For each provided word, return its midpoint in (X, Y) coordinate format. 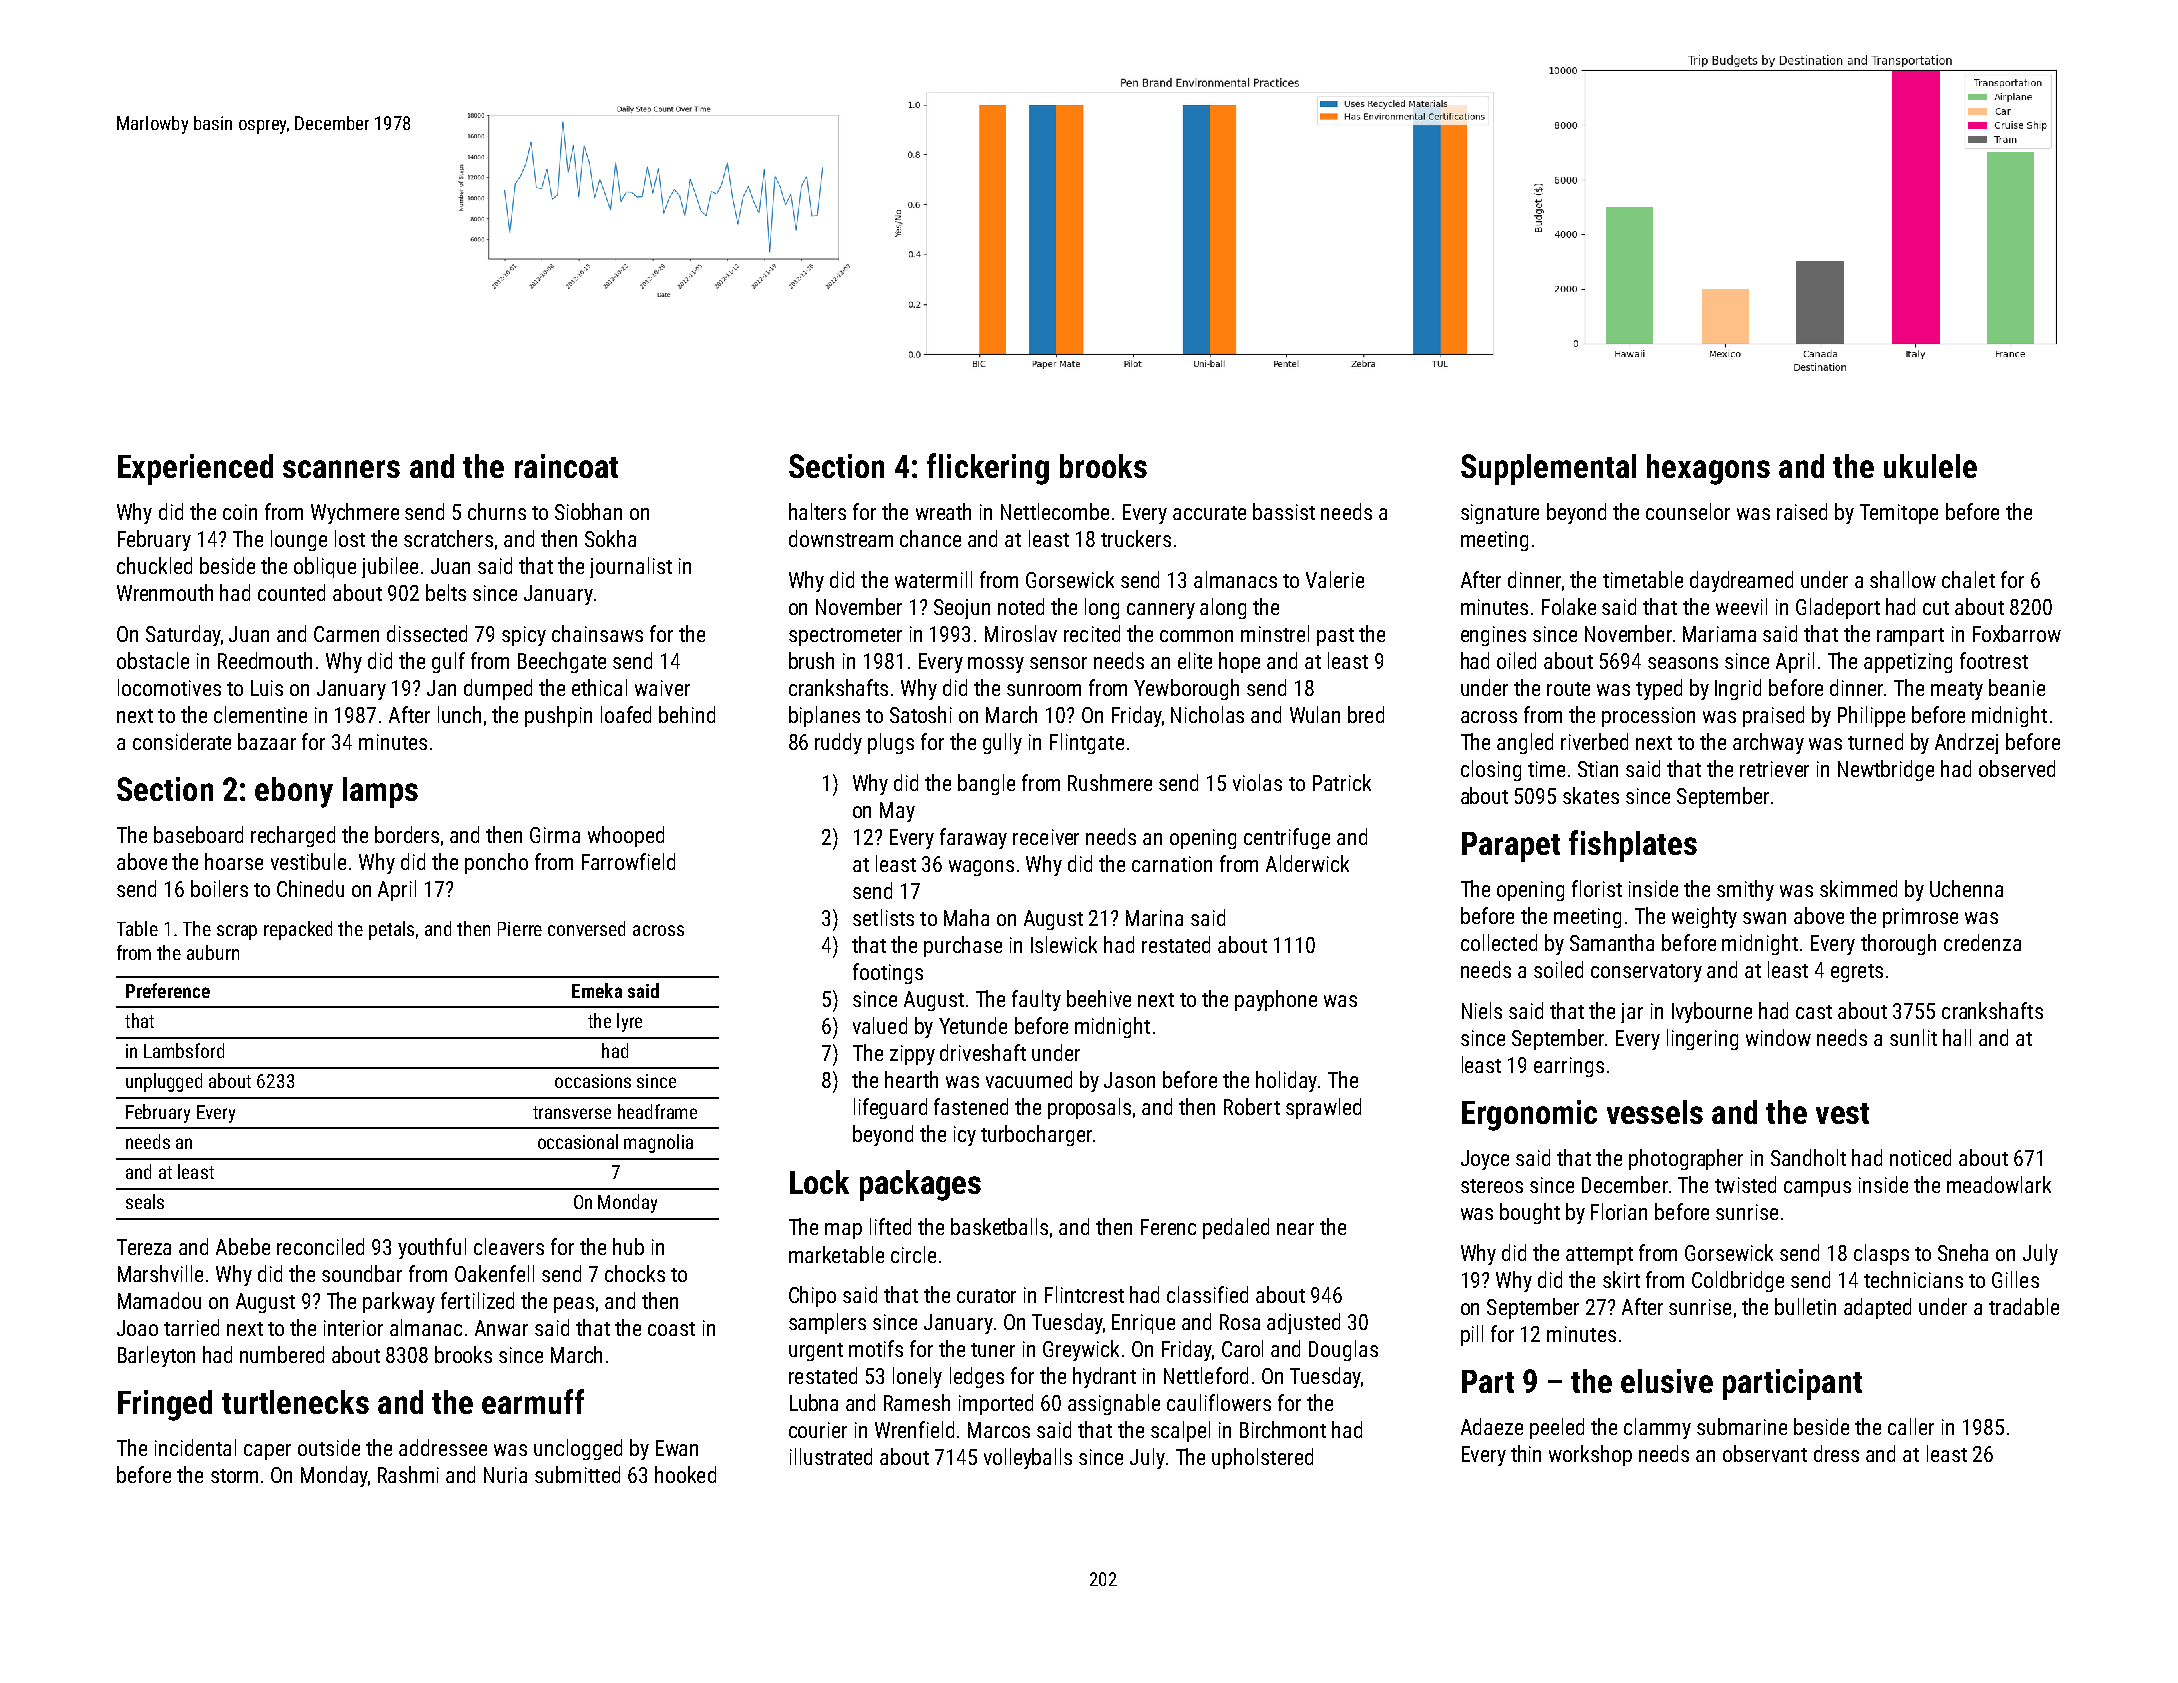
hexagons (1708, 469)
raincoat (566, 466)
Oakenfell (494, 1273)
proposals (1089, 1108)
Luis (267, 688)
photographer (1686, 1159)
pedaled (1236, 1228)
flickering (988, 469)
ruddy (838, 743)
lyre (629, 1022)
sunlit (1913, 1037)
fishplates (1633, 846)
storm (234, 1476)
